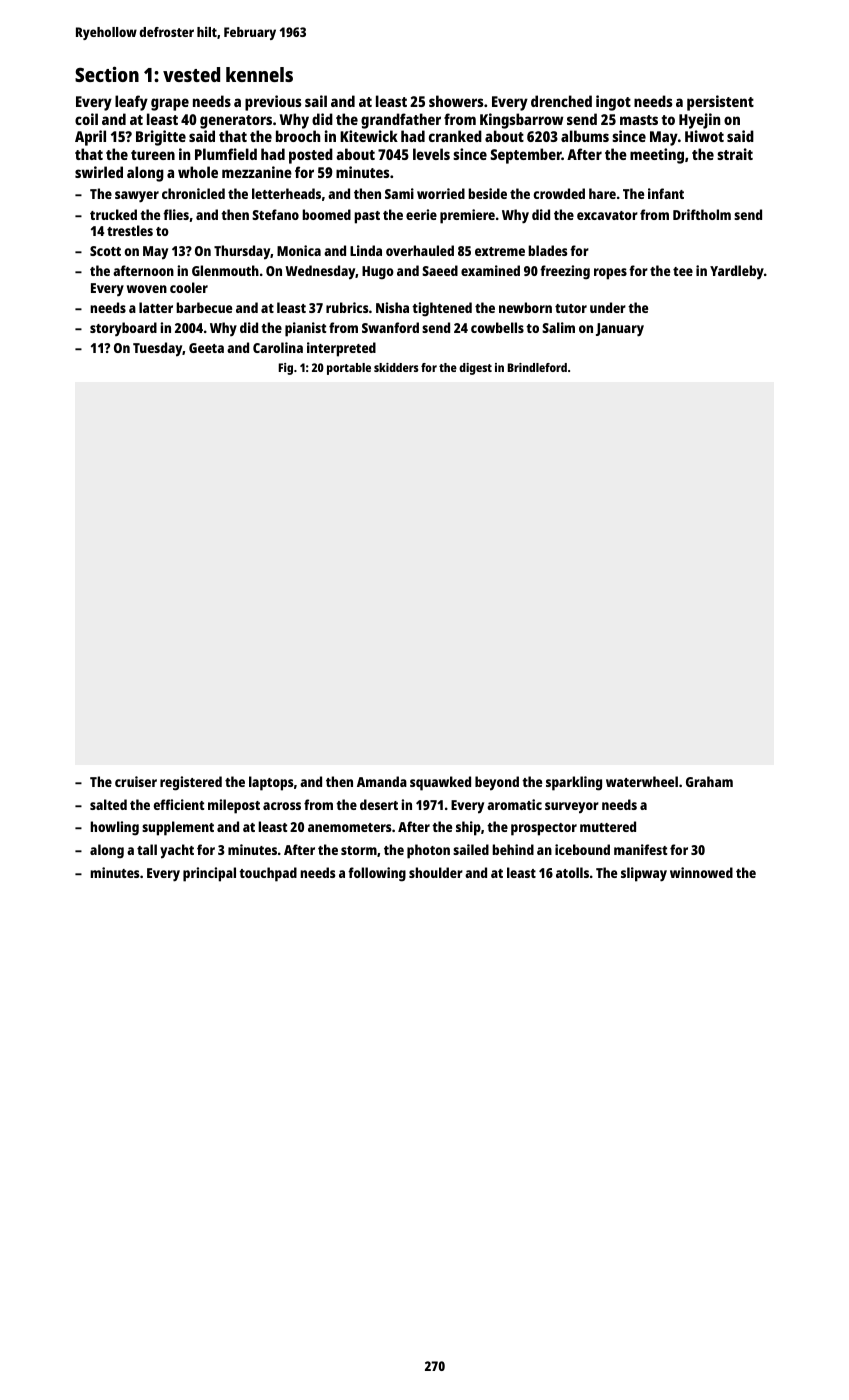 The image size is (849, 1400). Describe the element at coordinates (206, 348) in the page. I see `Geeta` at that location.
